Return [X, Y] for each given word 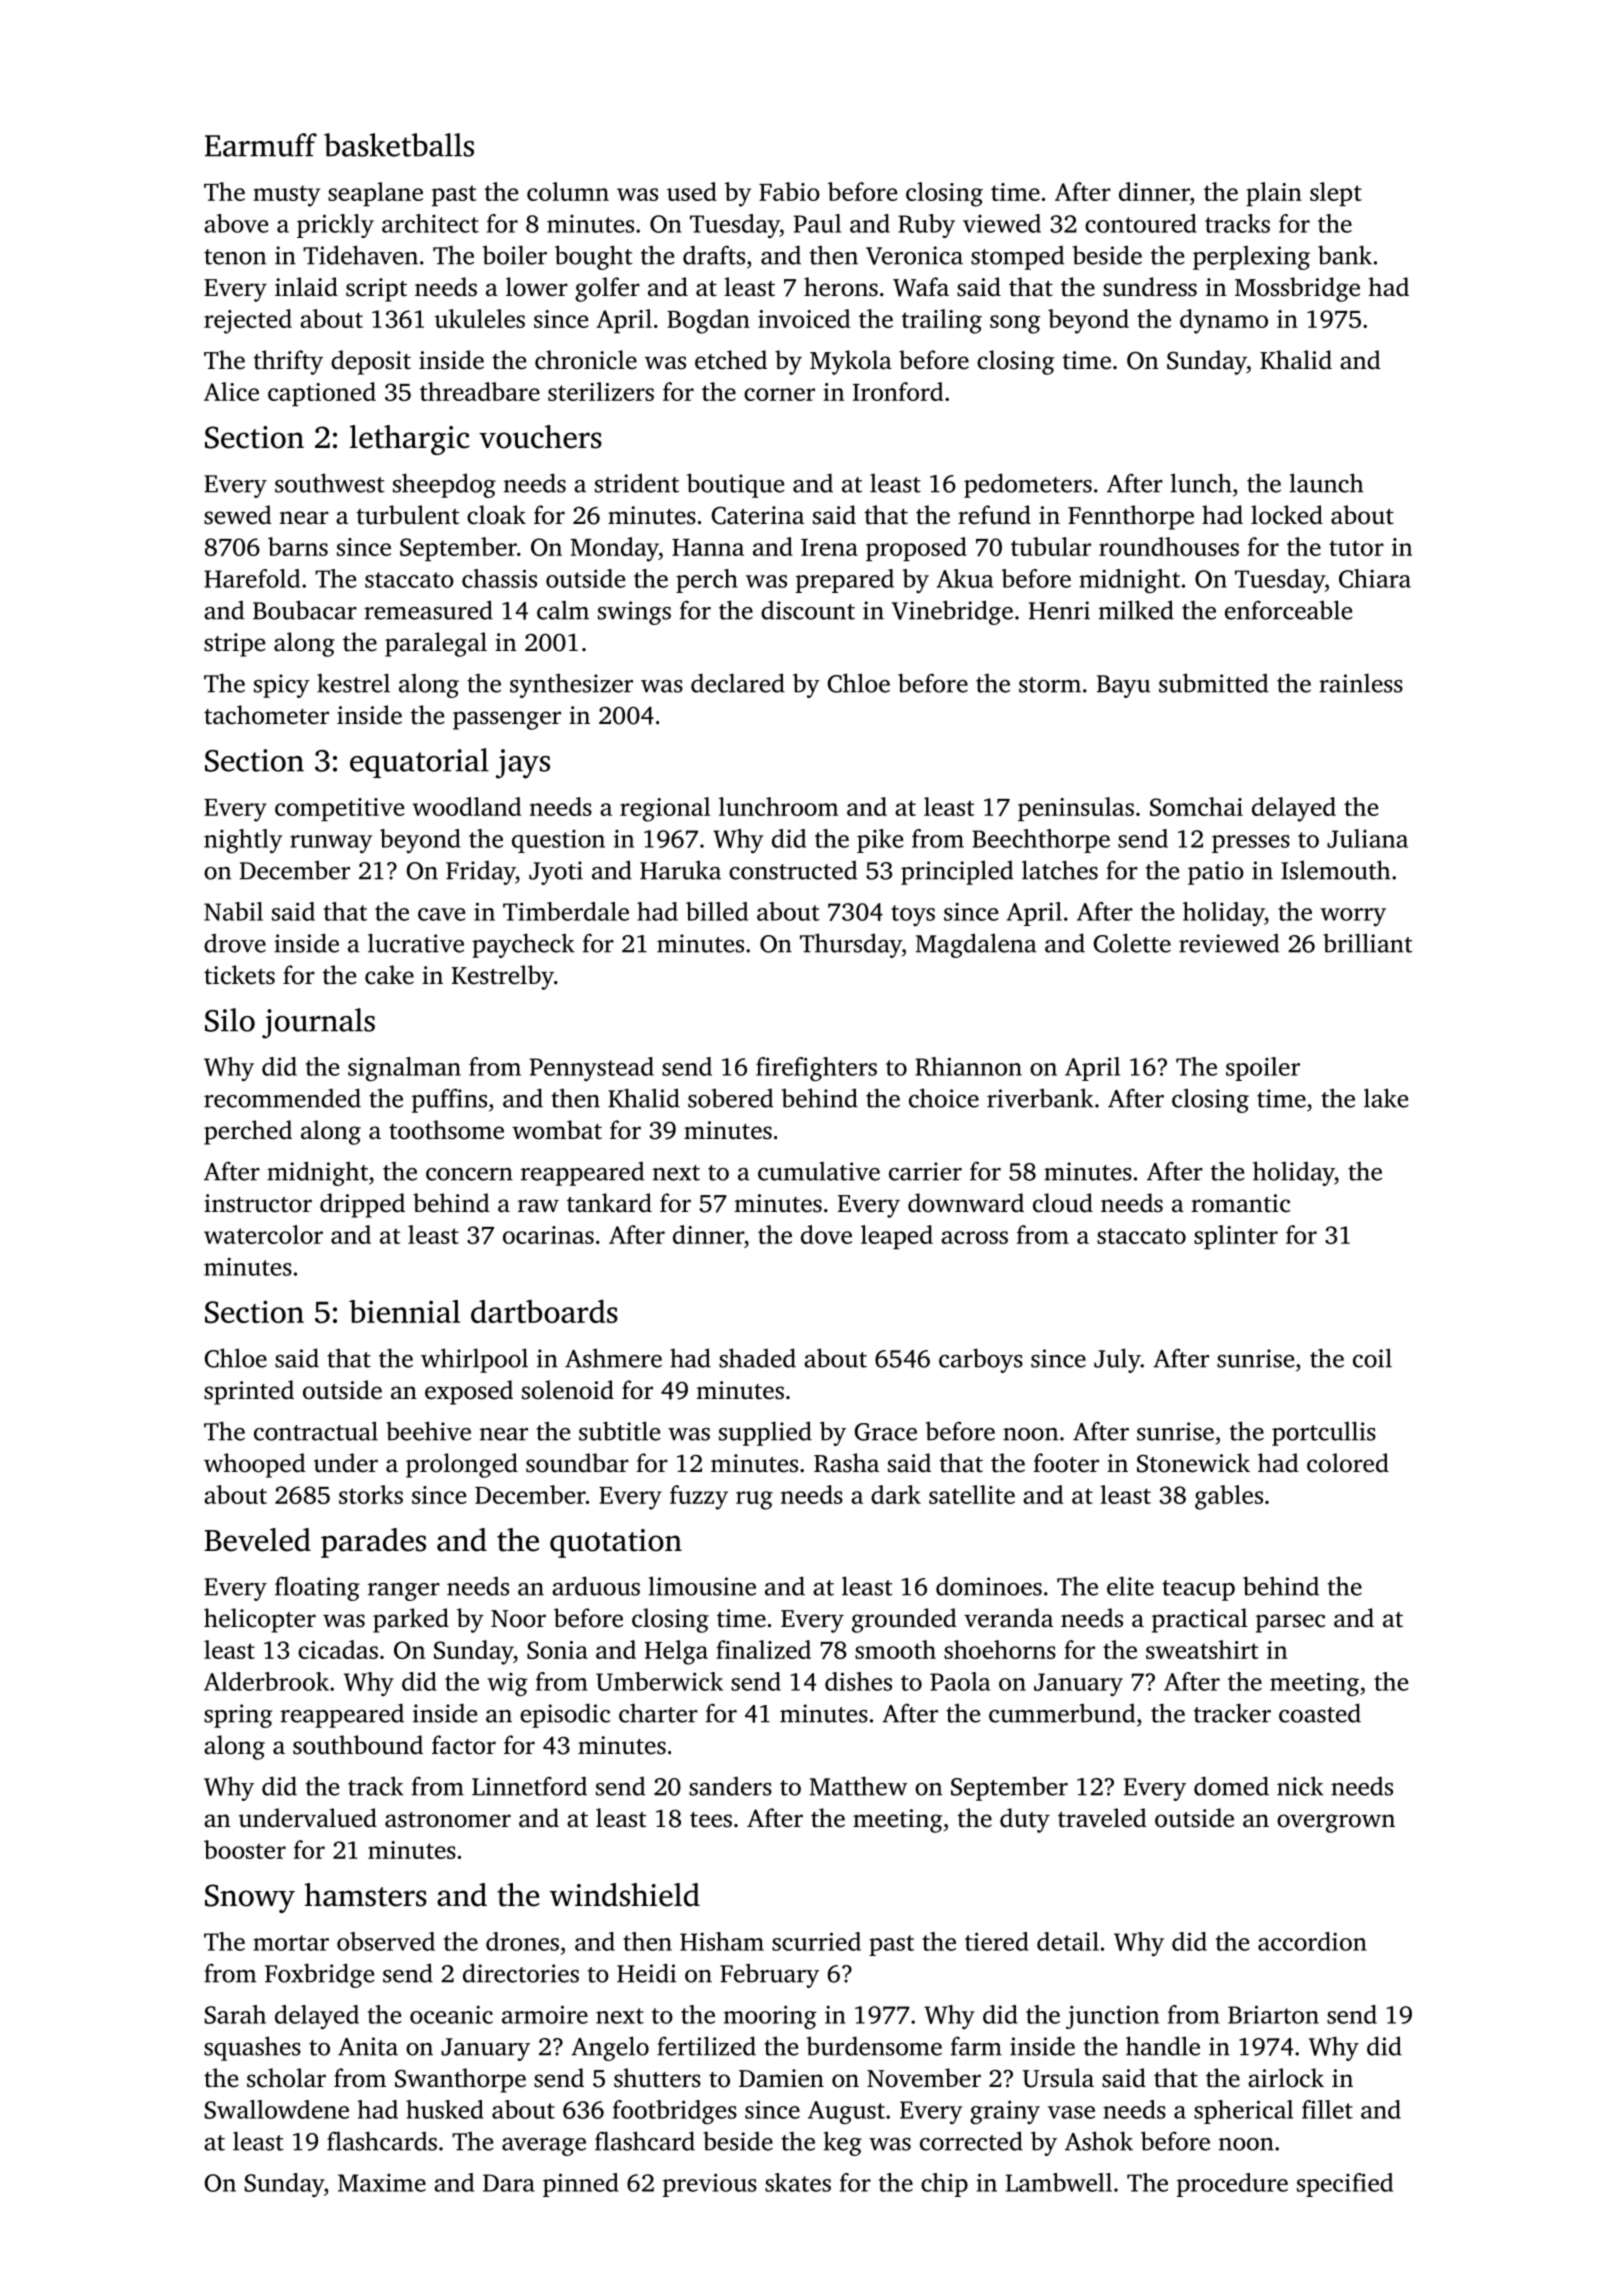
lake [1386, 1098]
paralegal [436, 644]
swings [634, 613]
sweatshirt [1202, 1649]
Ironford [898, 391]
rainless [1361, 683]
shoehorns [1000, 1649]
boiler [515, 255]
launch [1327, 483]
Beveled [257, 1540]
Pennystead [591, 1069]
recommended [282, 1098]
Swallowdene [276, 2109]
